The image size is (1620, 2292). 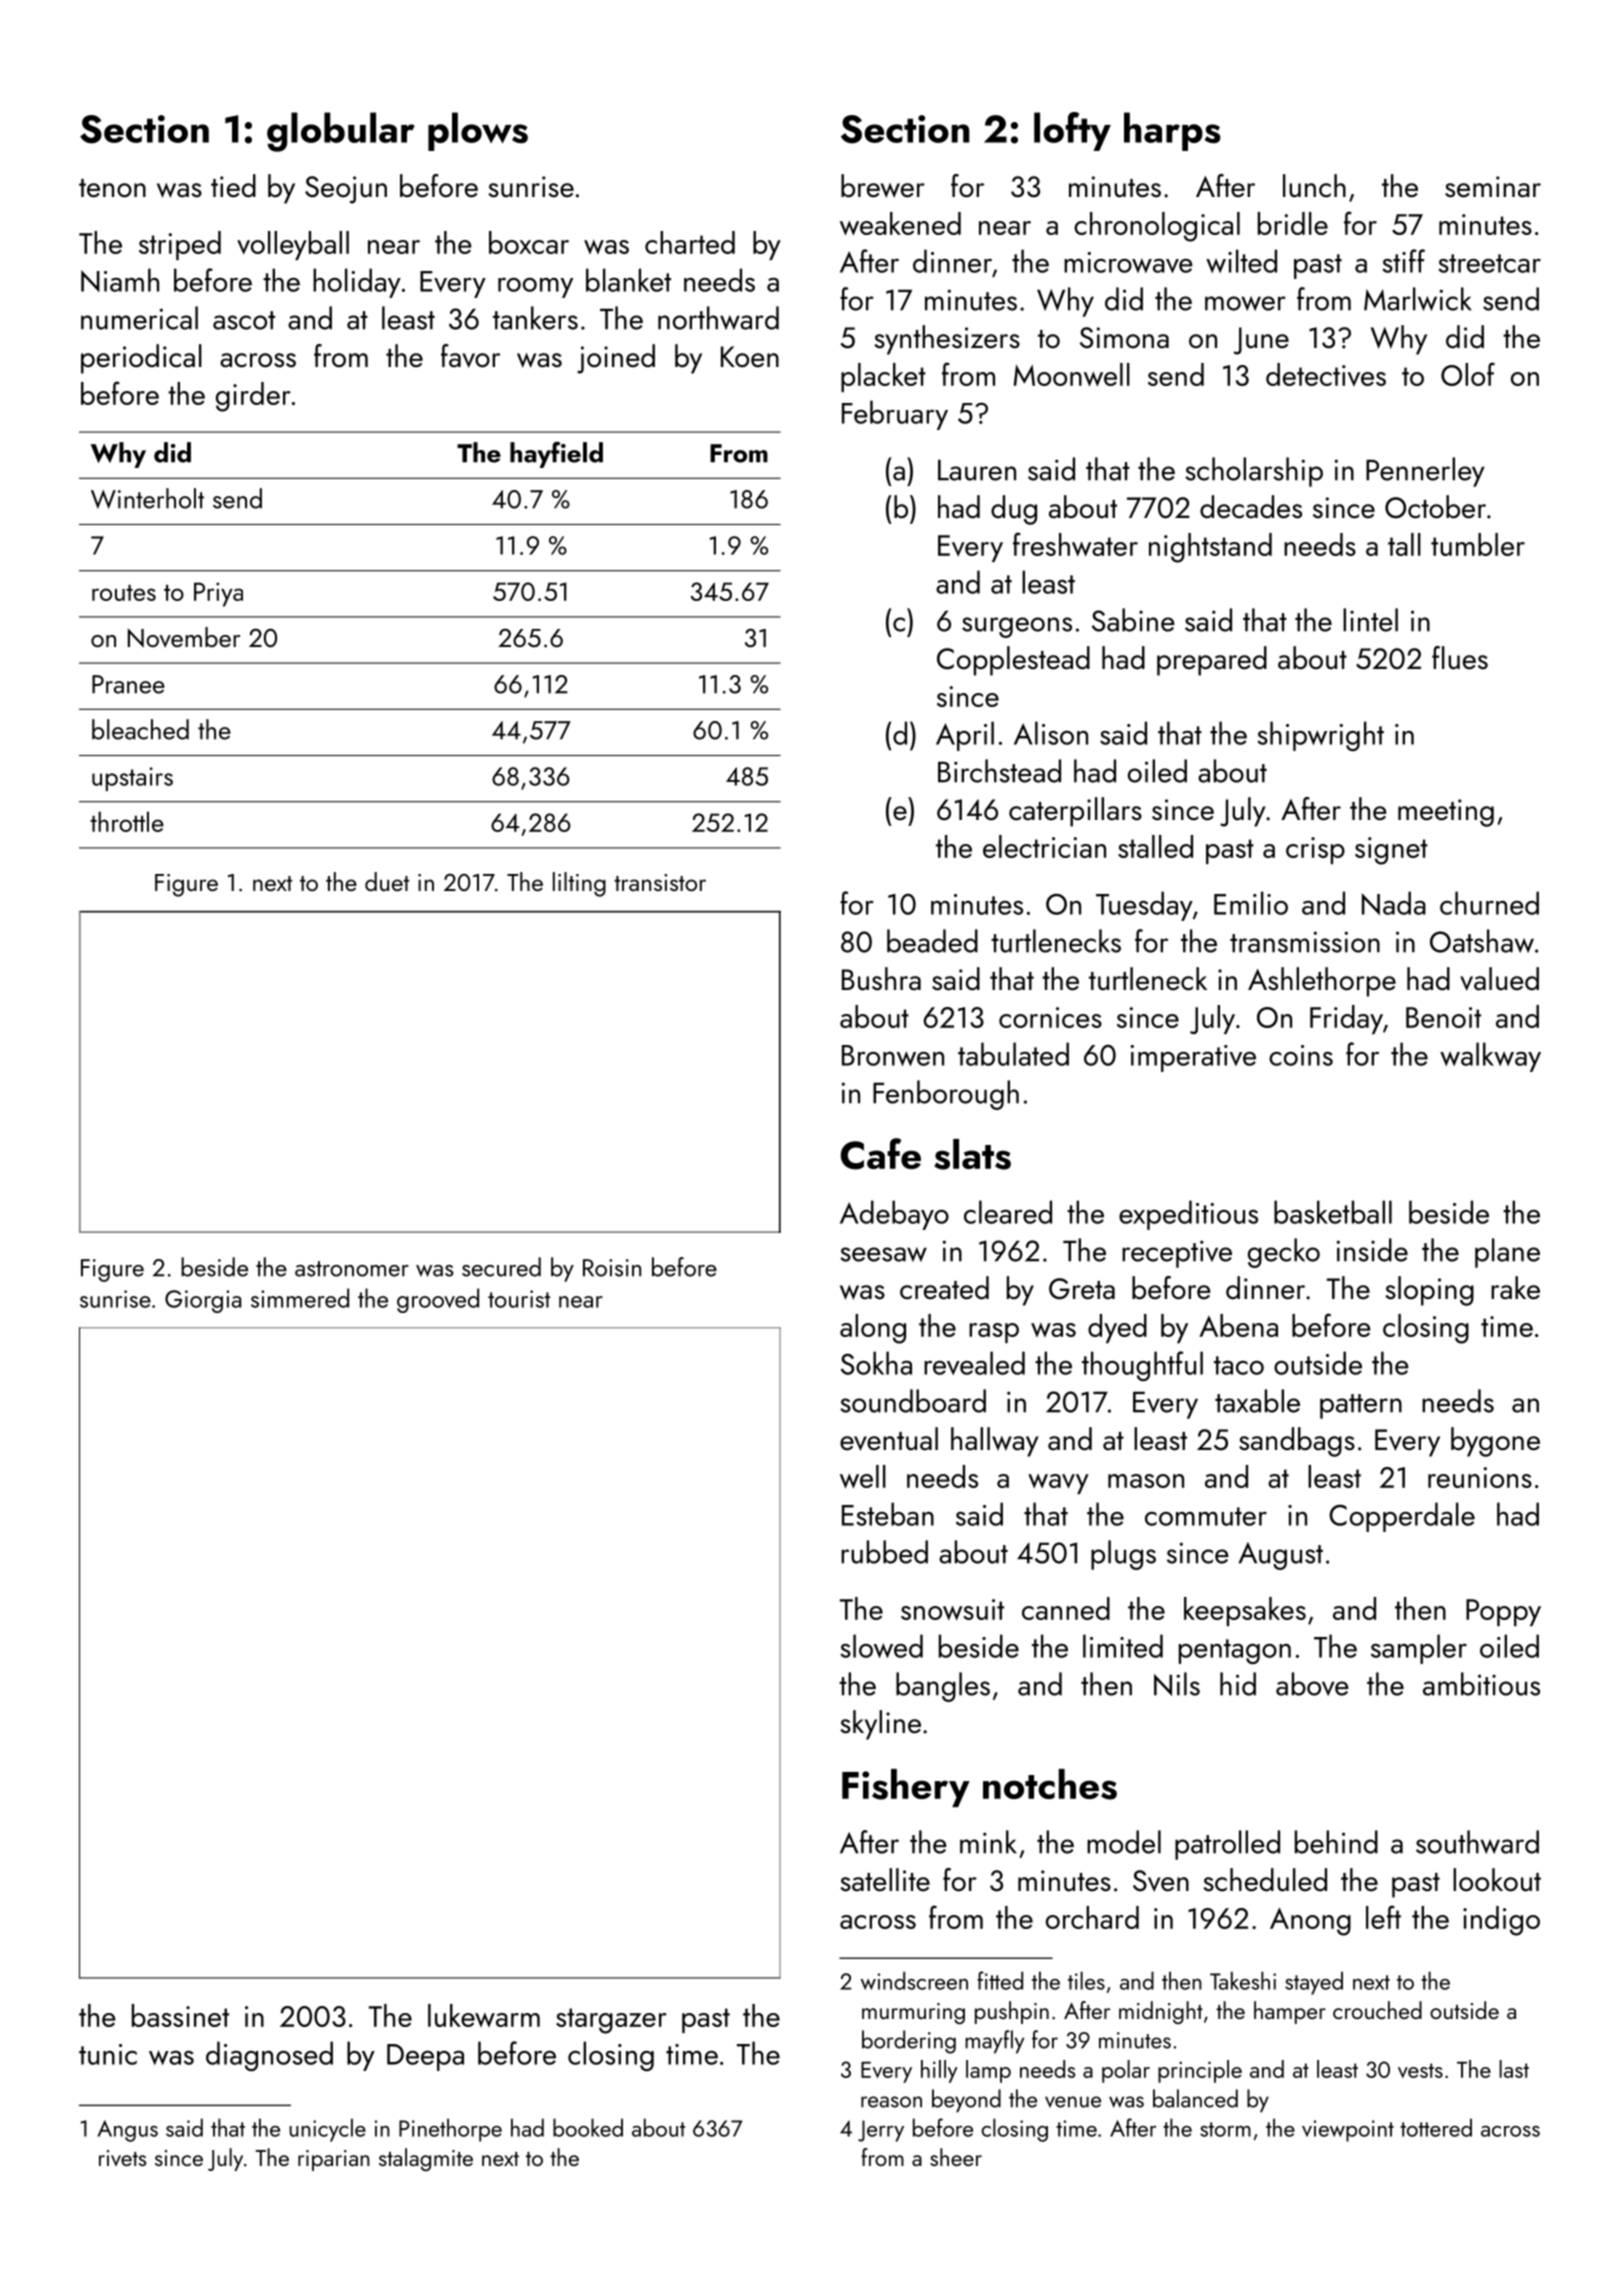 What do you see at coordinates (1017, 627) in the screenshot?
I see `surgeons` at bounding box center [1017, 627].
